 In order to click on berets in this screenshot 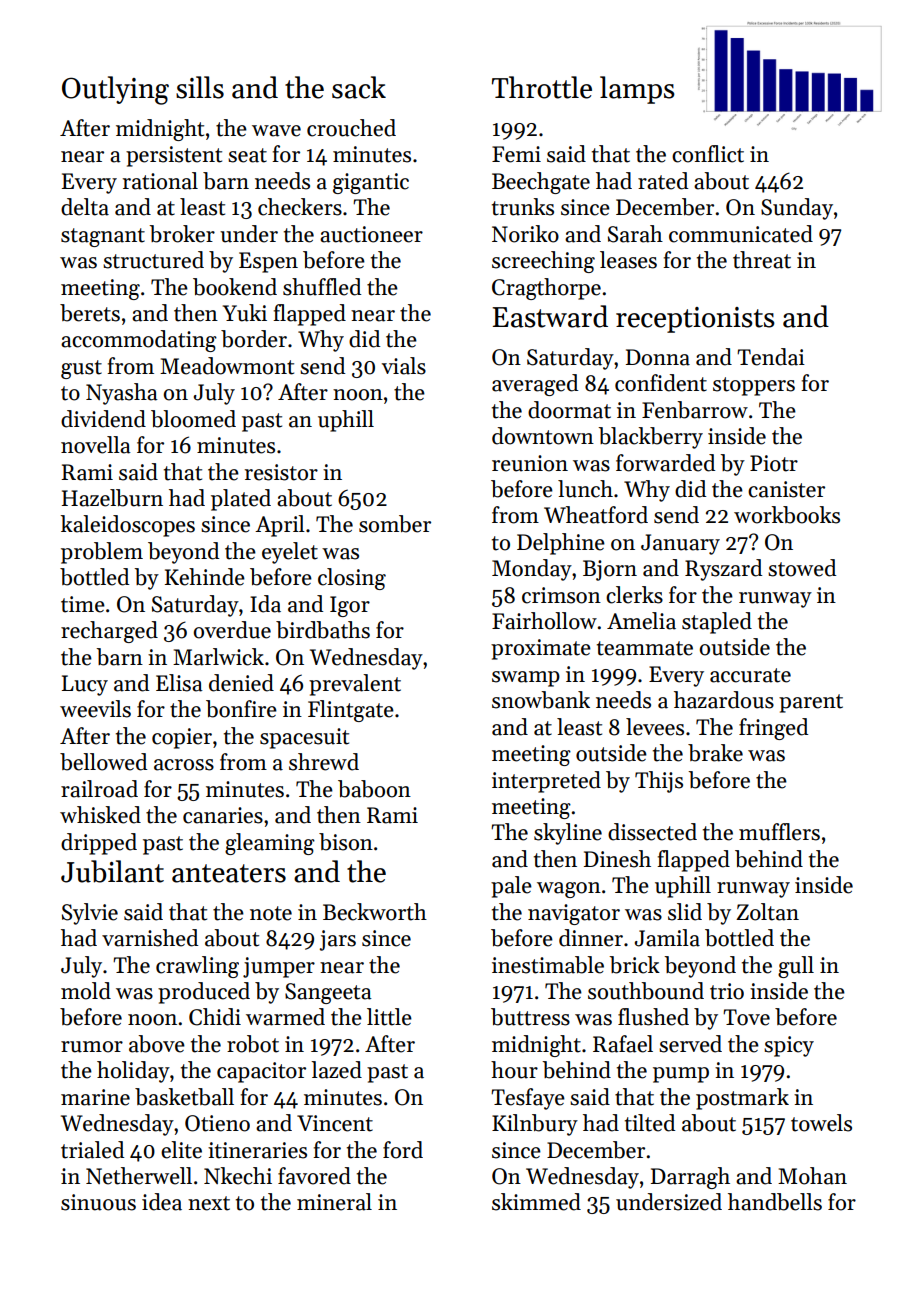, I will do `click(90, 313)`.
